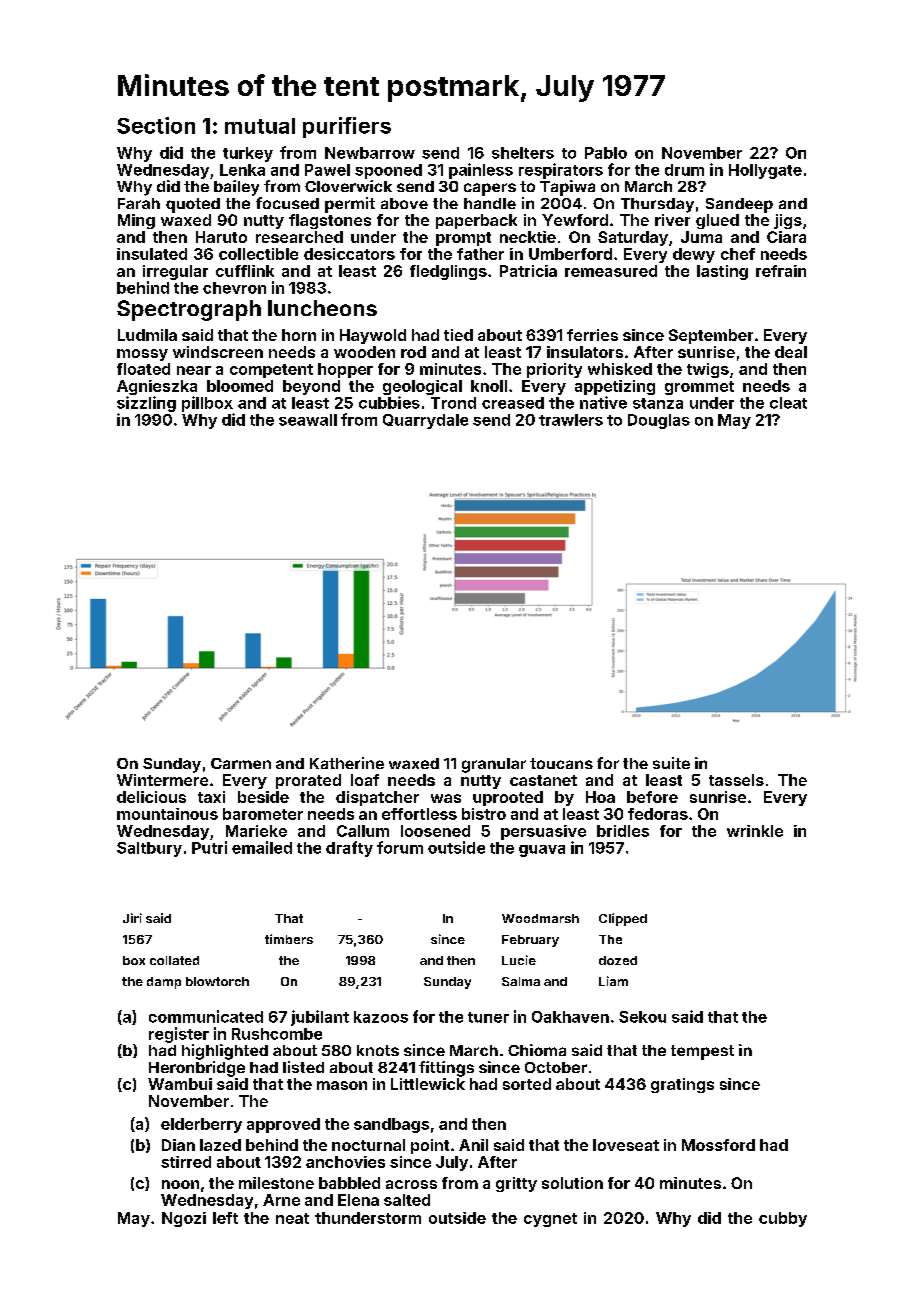 Image resolution: width=924 pixels, height=1308 pixels. I want to click on dozed, so click(618, 960).
